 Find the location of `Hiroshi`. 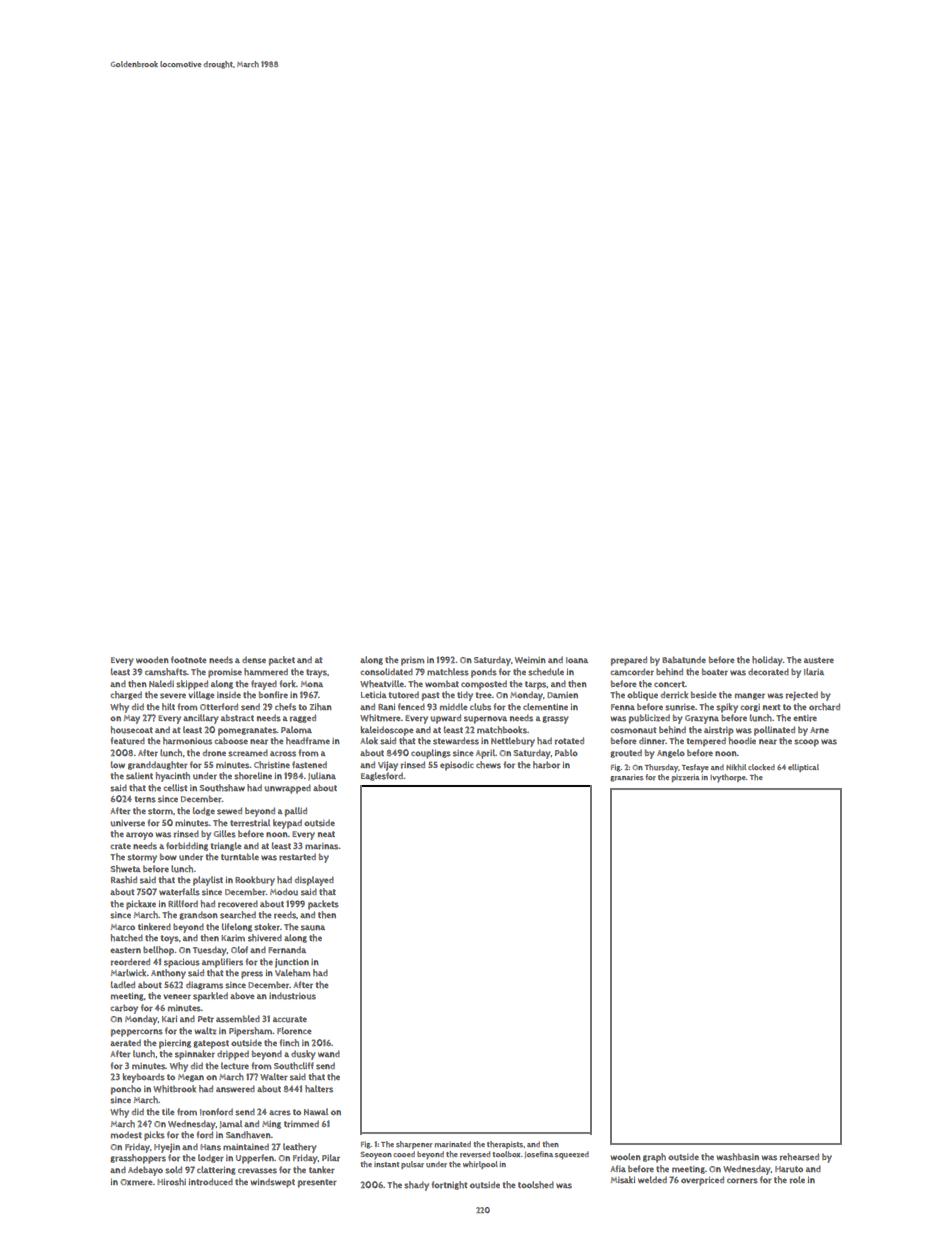

Hiroshi is located at coordinates (171, 1182).
